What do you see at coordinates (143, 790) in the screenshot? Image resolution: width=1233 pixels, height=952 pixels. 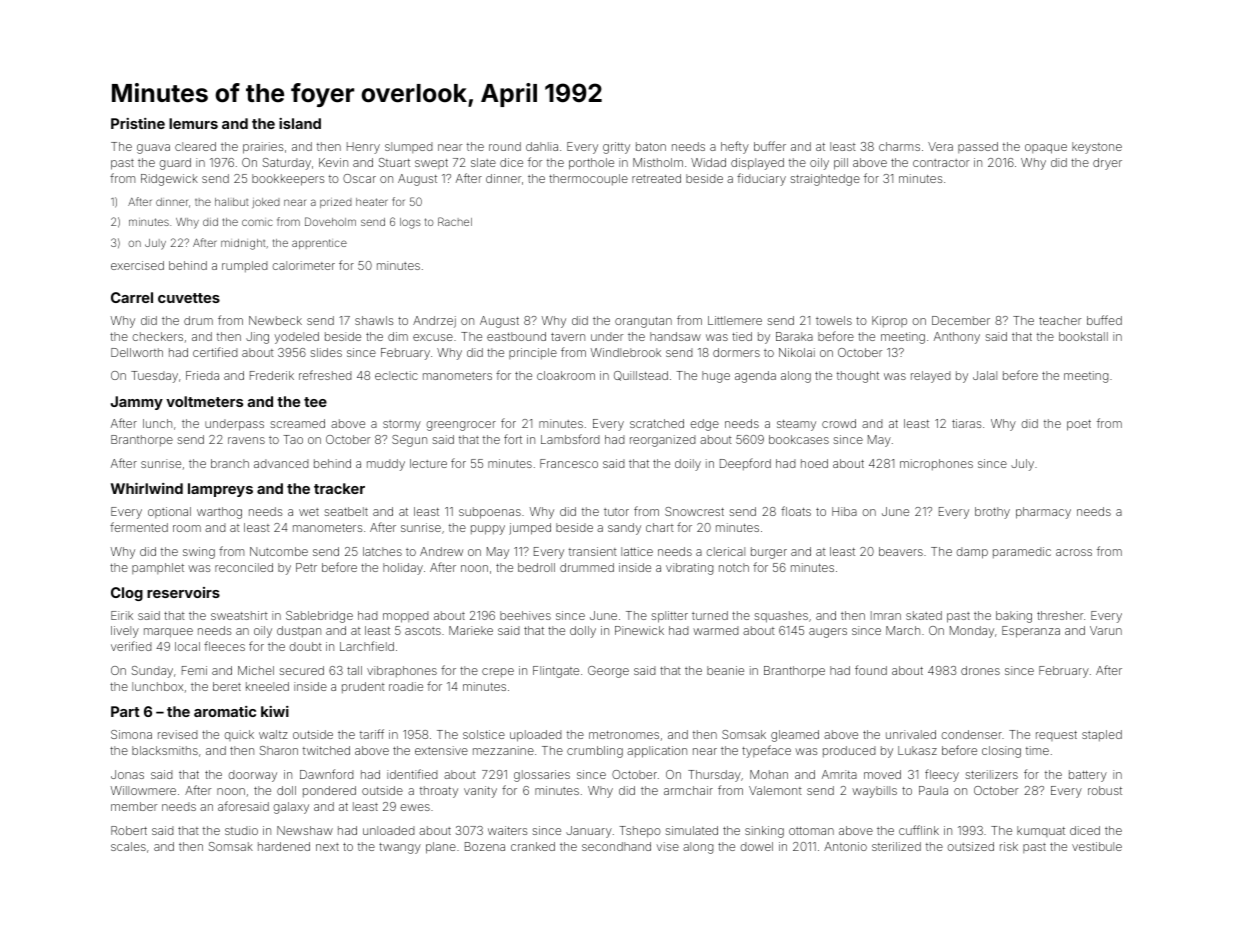 I see `Willowmere` at bounding box center [143, 790].
